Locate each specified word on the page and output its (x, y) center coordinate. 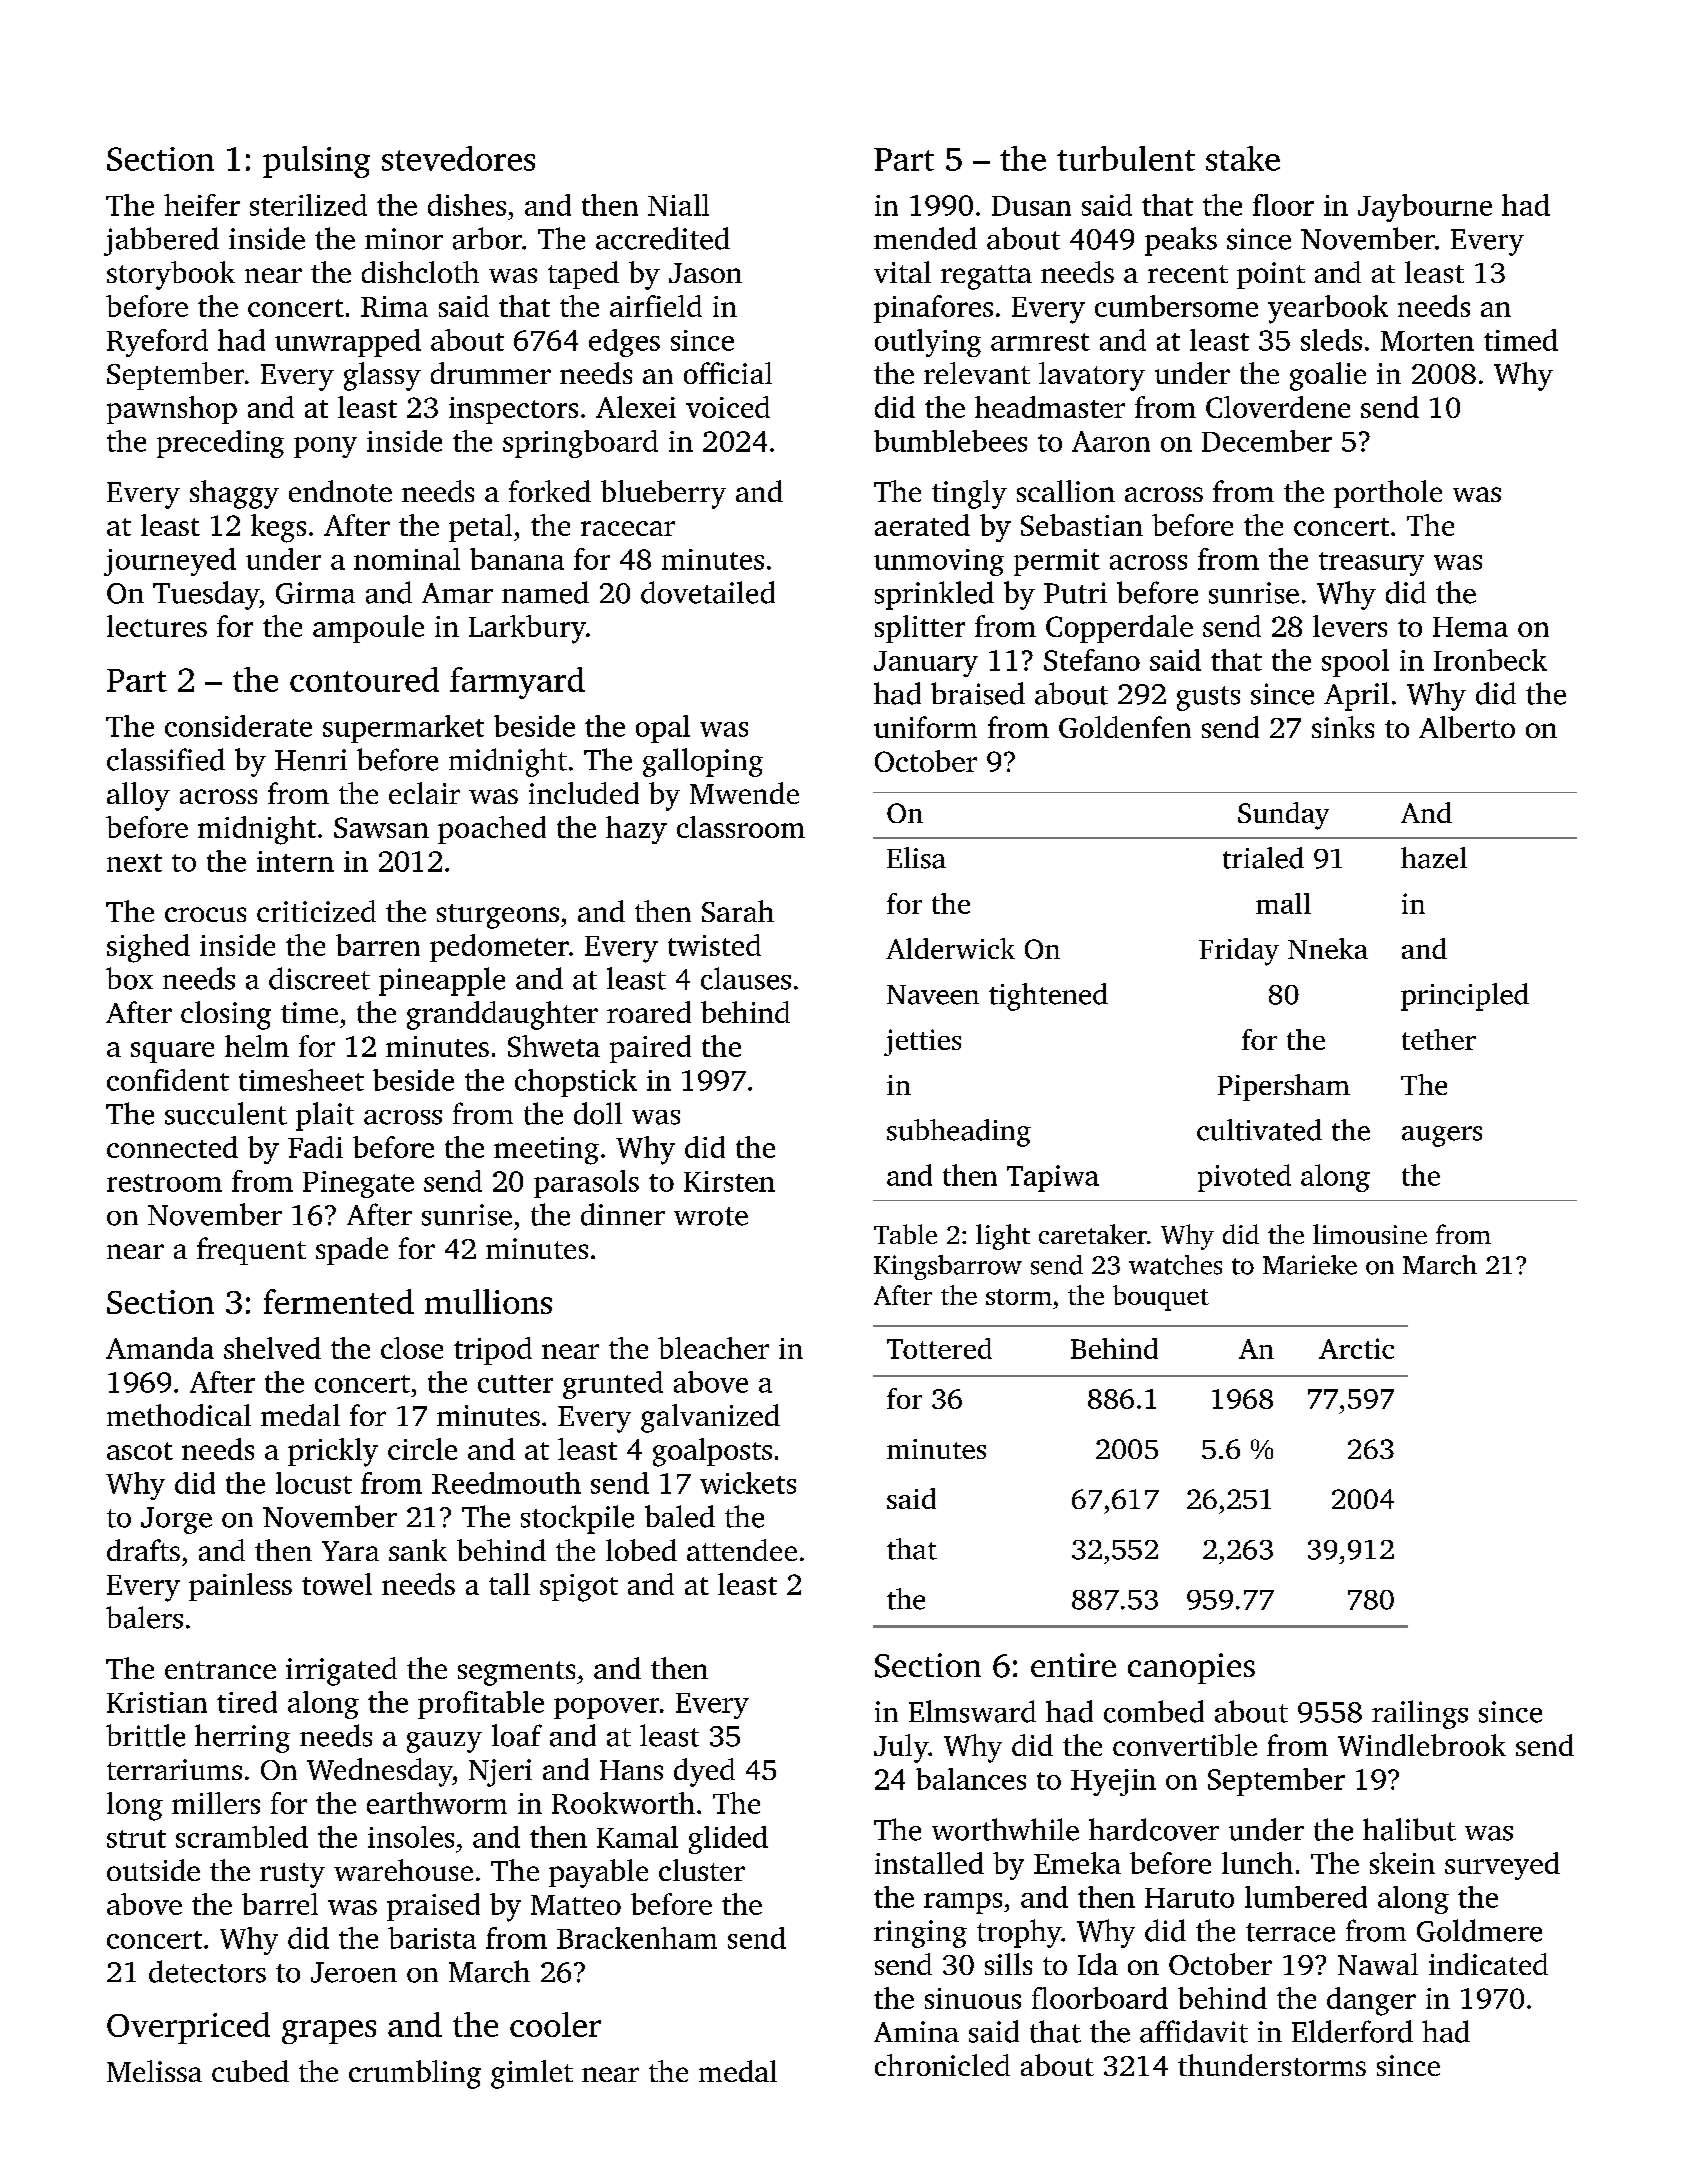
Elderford (1352, 2031)
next (134, 863)
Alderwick (950, 948)
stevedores (458, 158)
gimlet (532, 2074)
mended (925, 238)
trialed (1263, 858)
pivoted (1244, 1178)
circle (422, 1449)
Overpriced (188, 2028)
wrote (711, 1216)
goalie (1328, 376)
